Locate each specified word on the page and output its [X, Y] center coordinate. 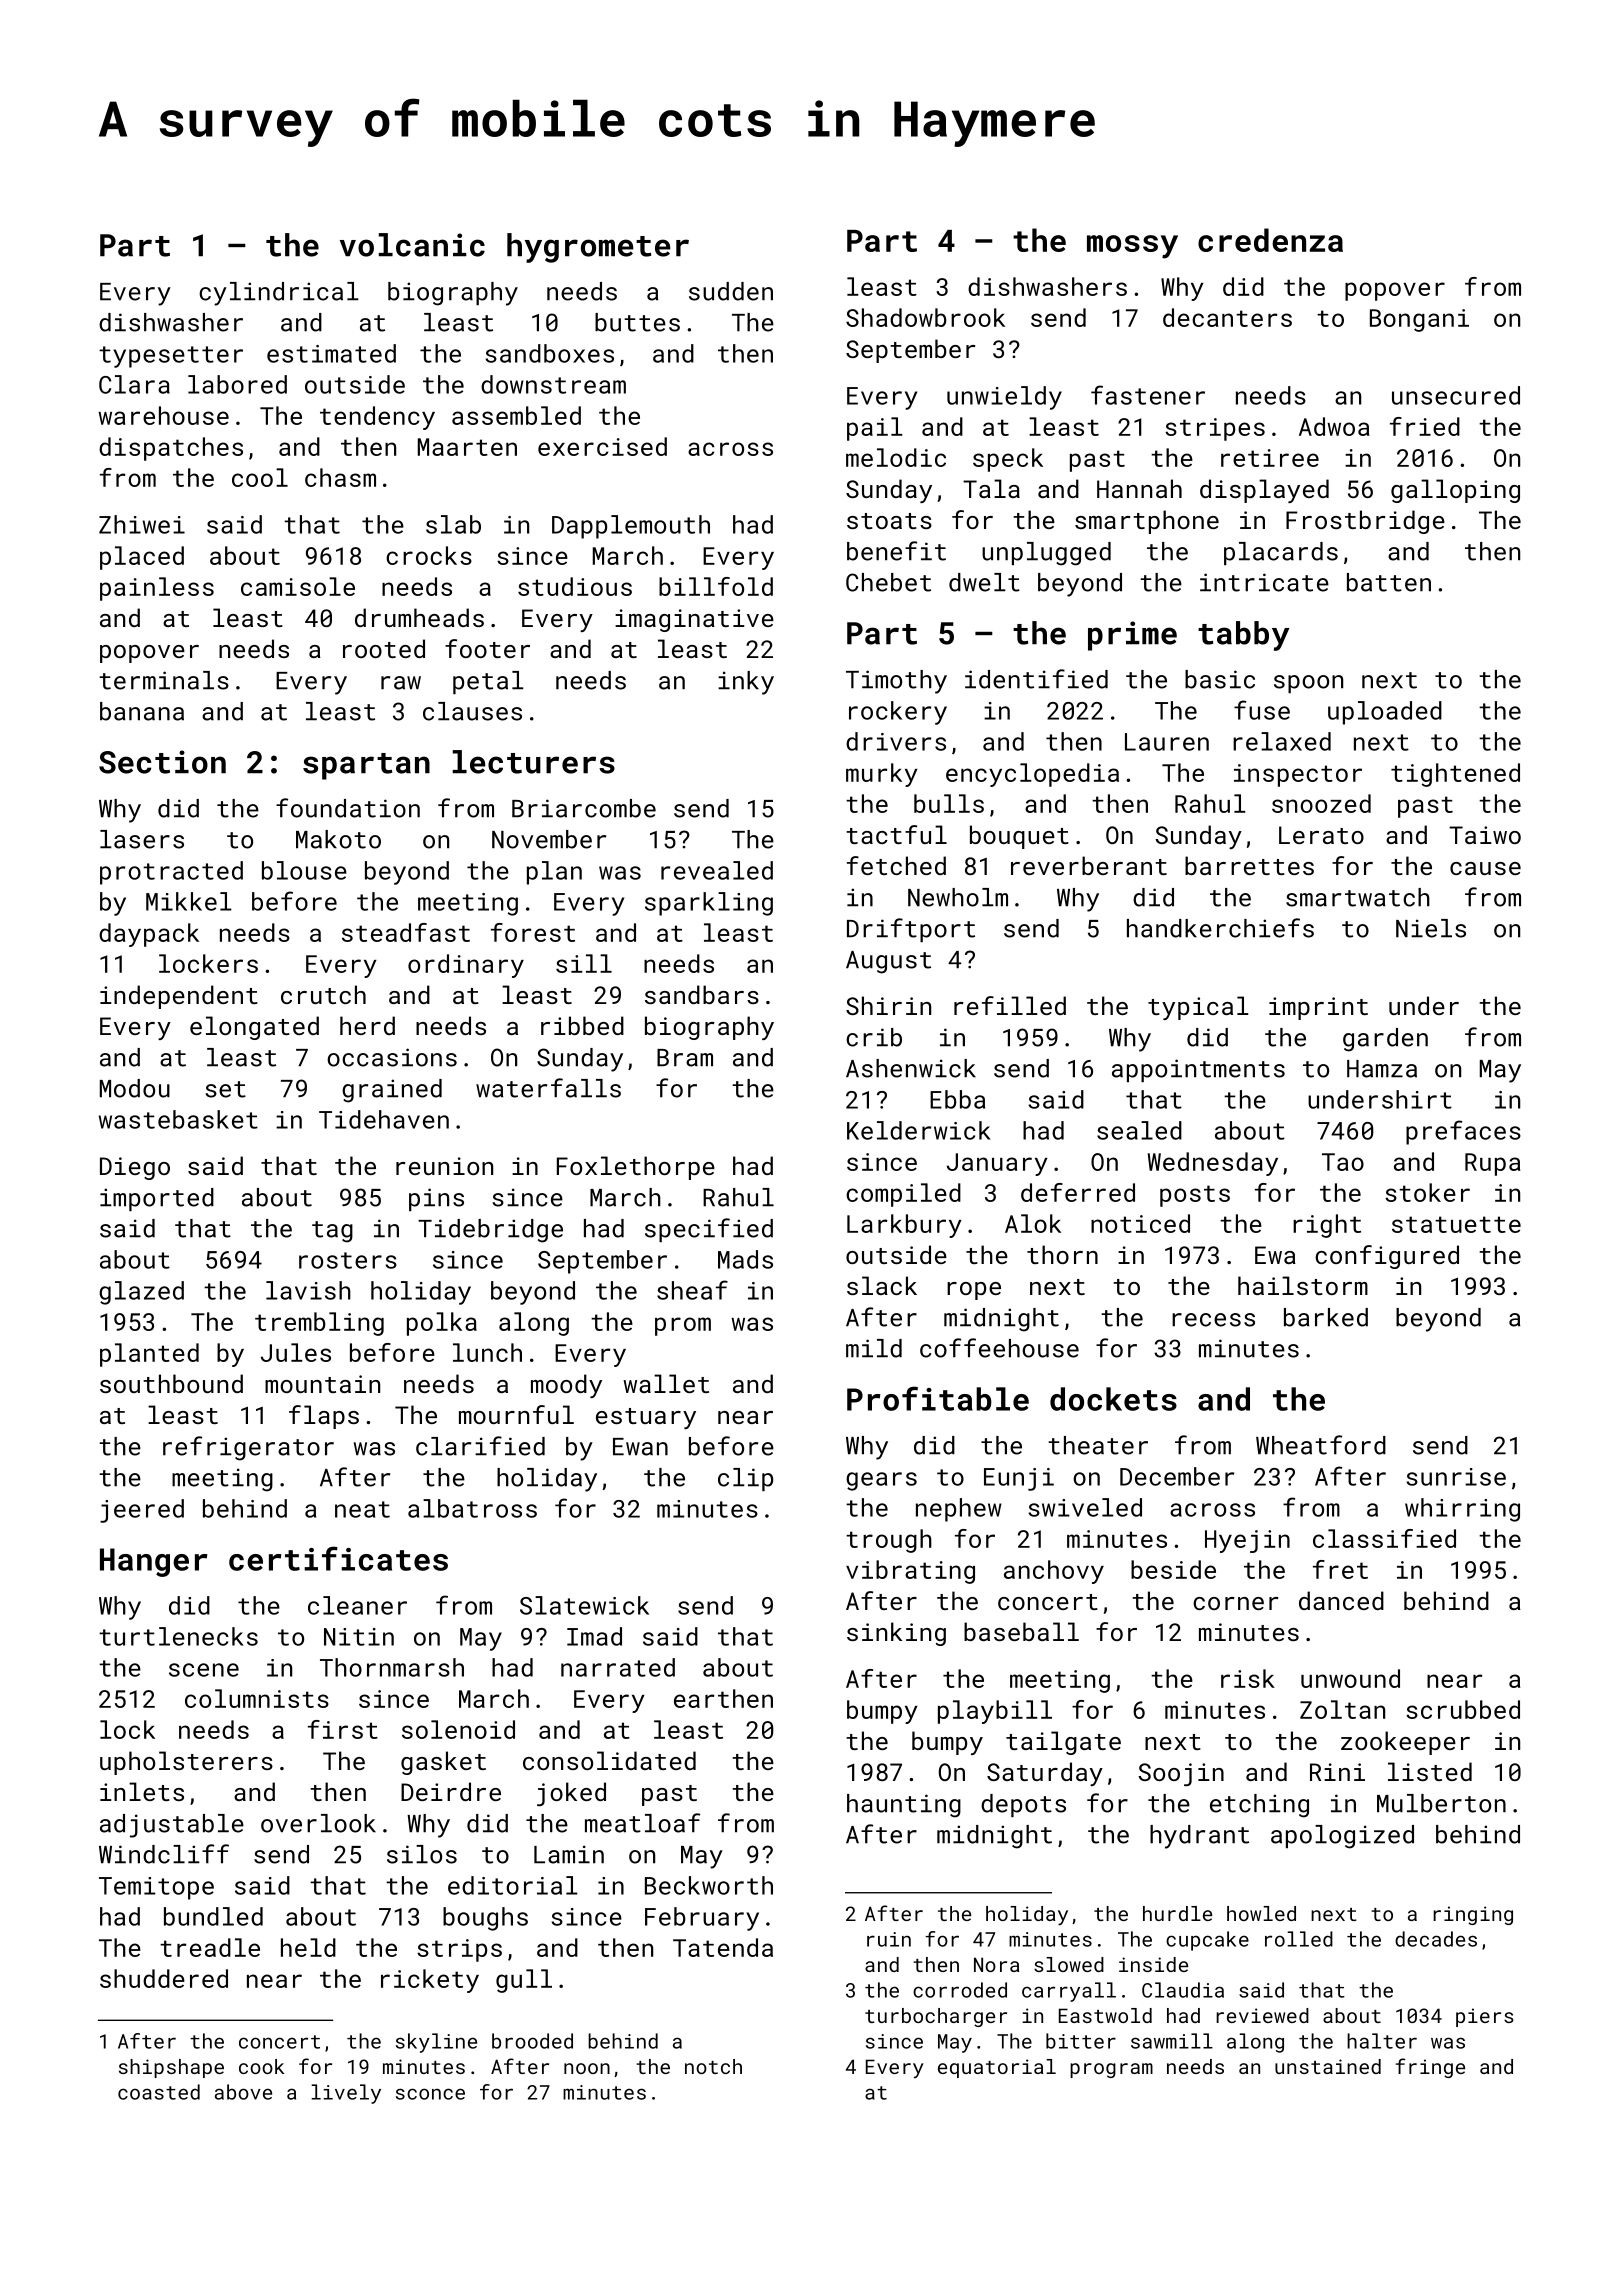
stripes [1215, 429]
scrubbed [1463, 1709]
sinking [896, 1634]
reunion [444, 1166]
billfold [716, 586]
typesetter [171, 357]
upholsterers [186, 1763]
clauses [472, 711]
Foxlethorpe [636, 1168]
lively [346, 2094]
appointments [1198, 1070]
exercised [602, 446]
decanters [1227, 317]
